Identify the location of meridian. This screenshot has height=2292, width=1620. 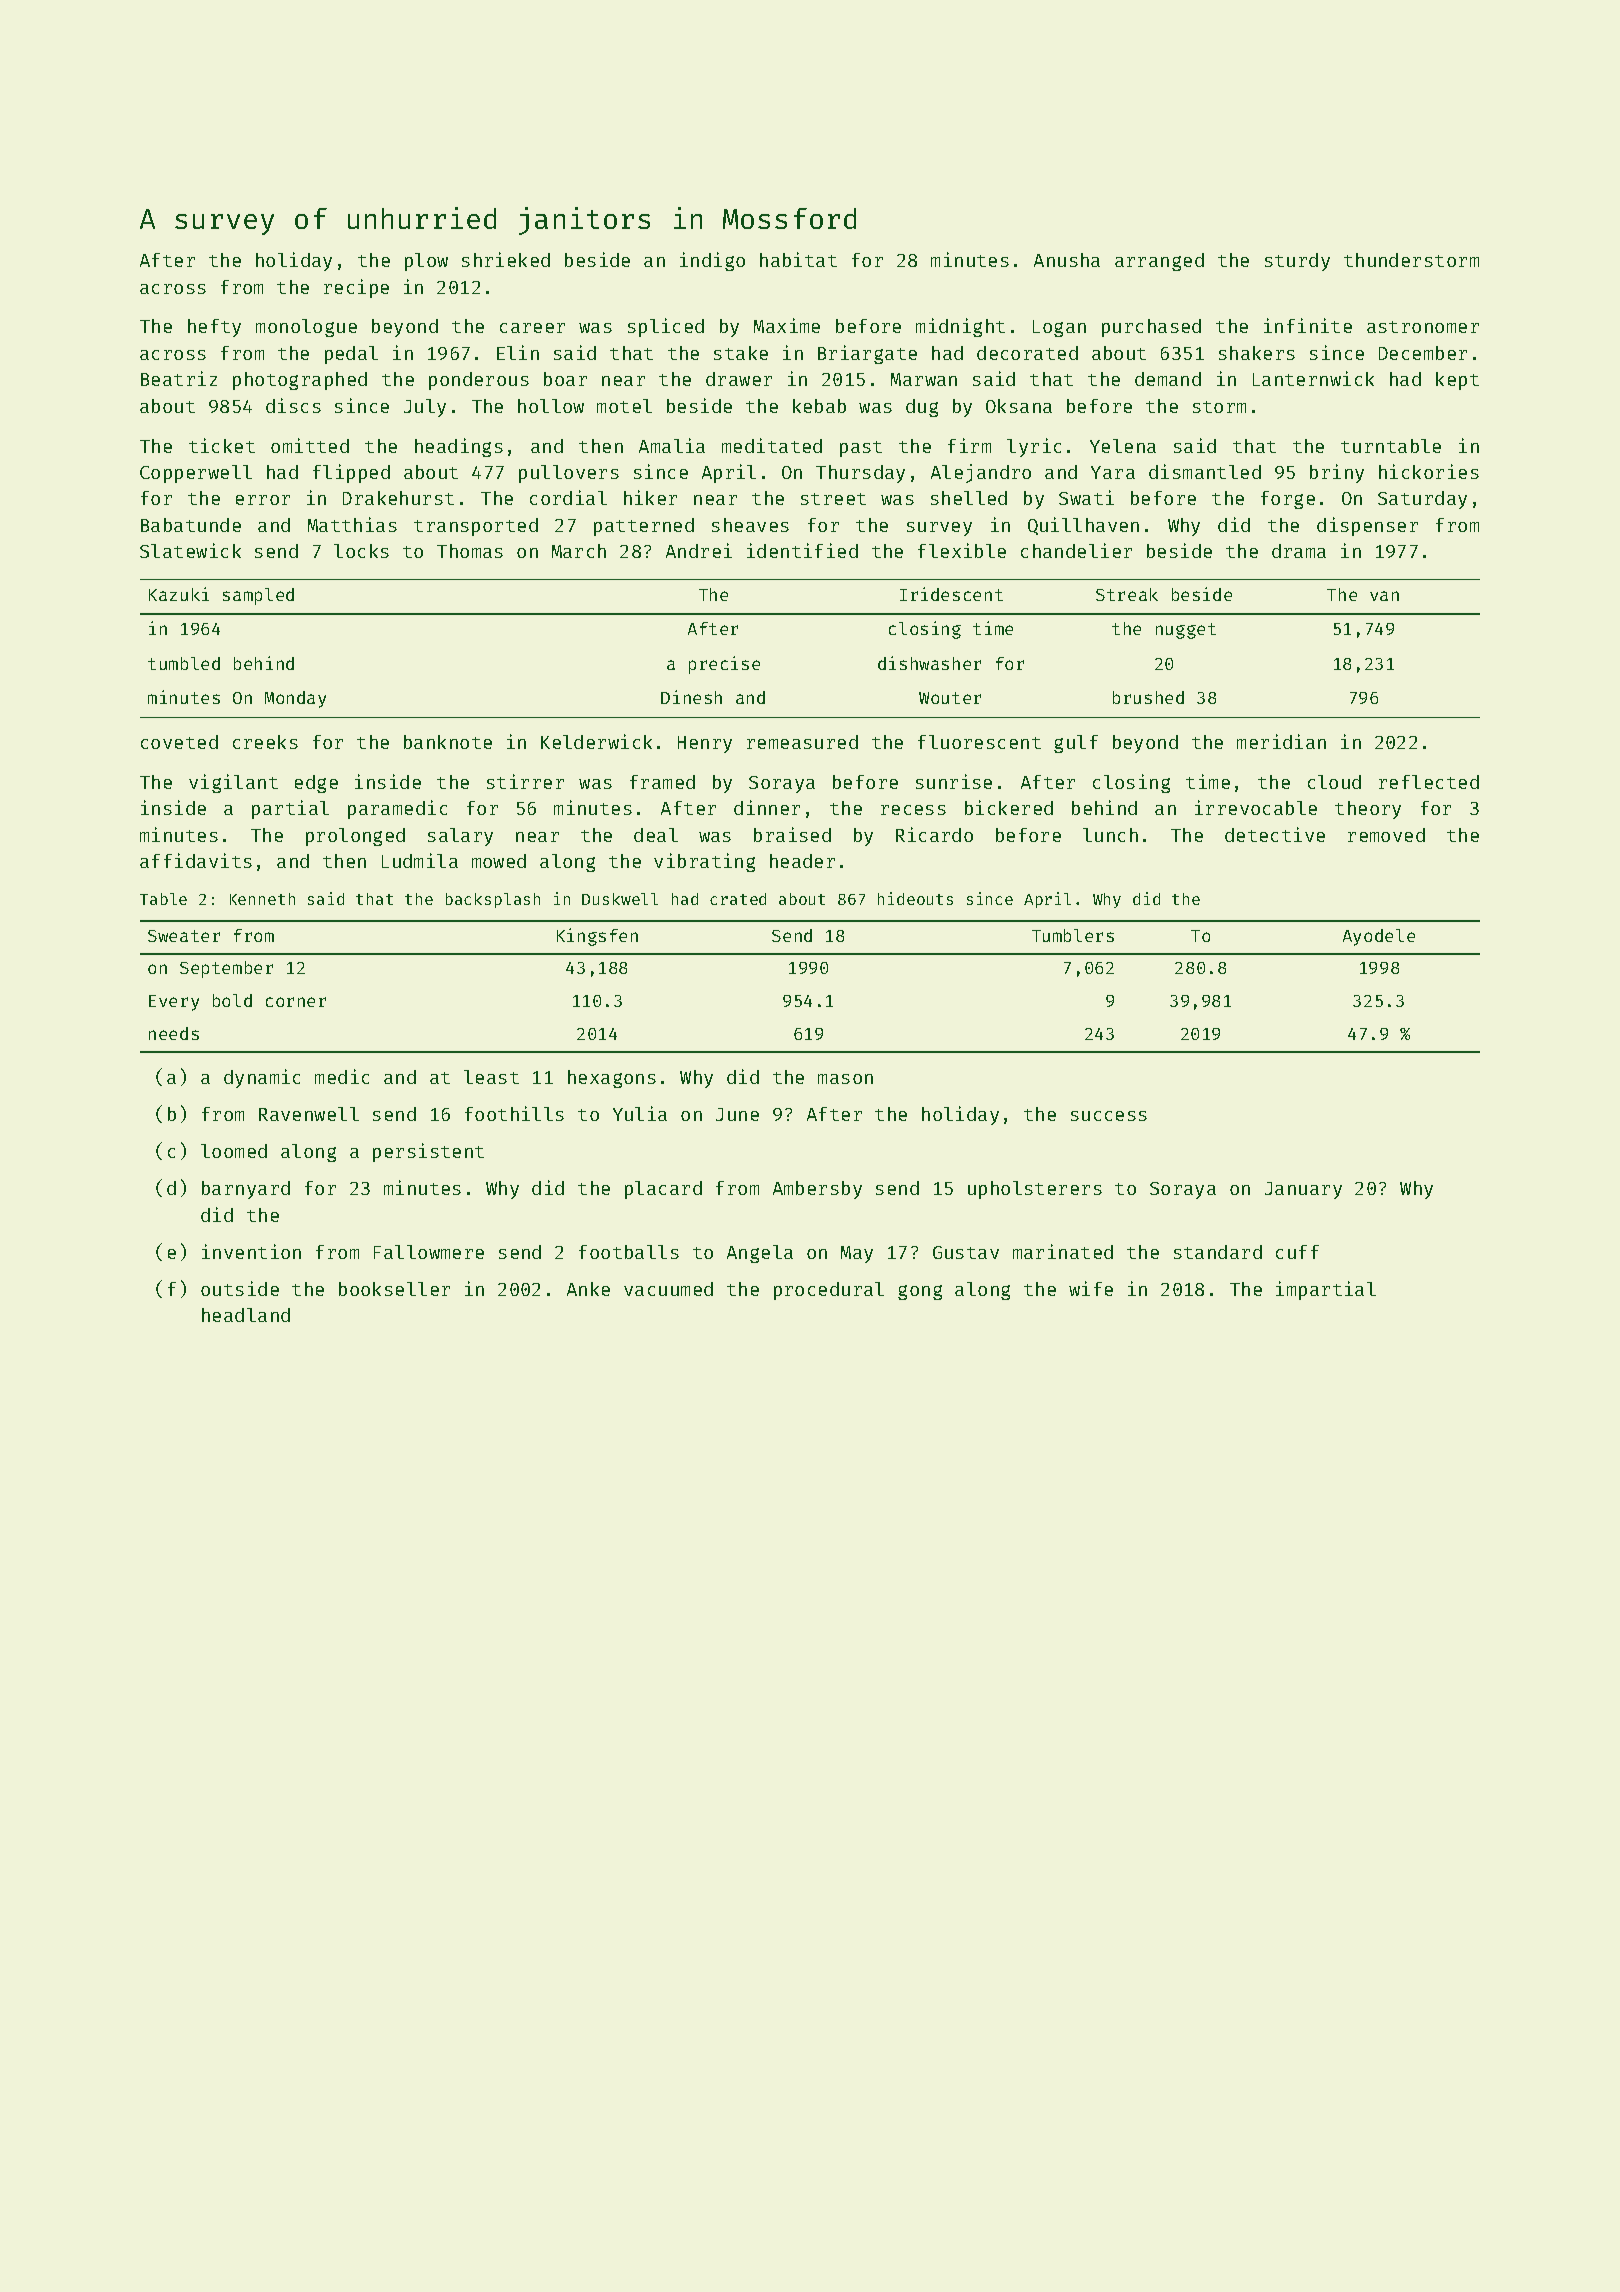
(1281, 741).
